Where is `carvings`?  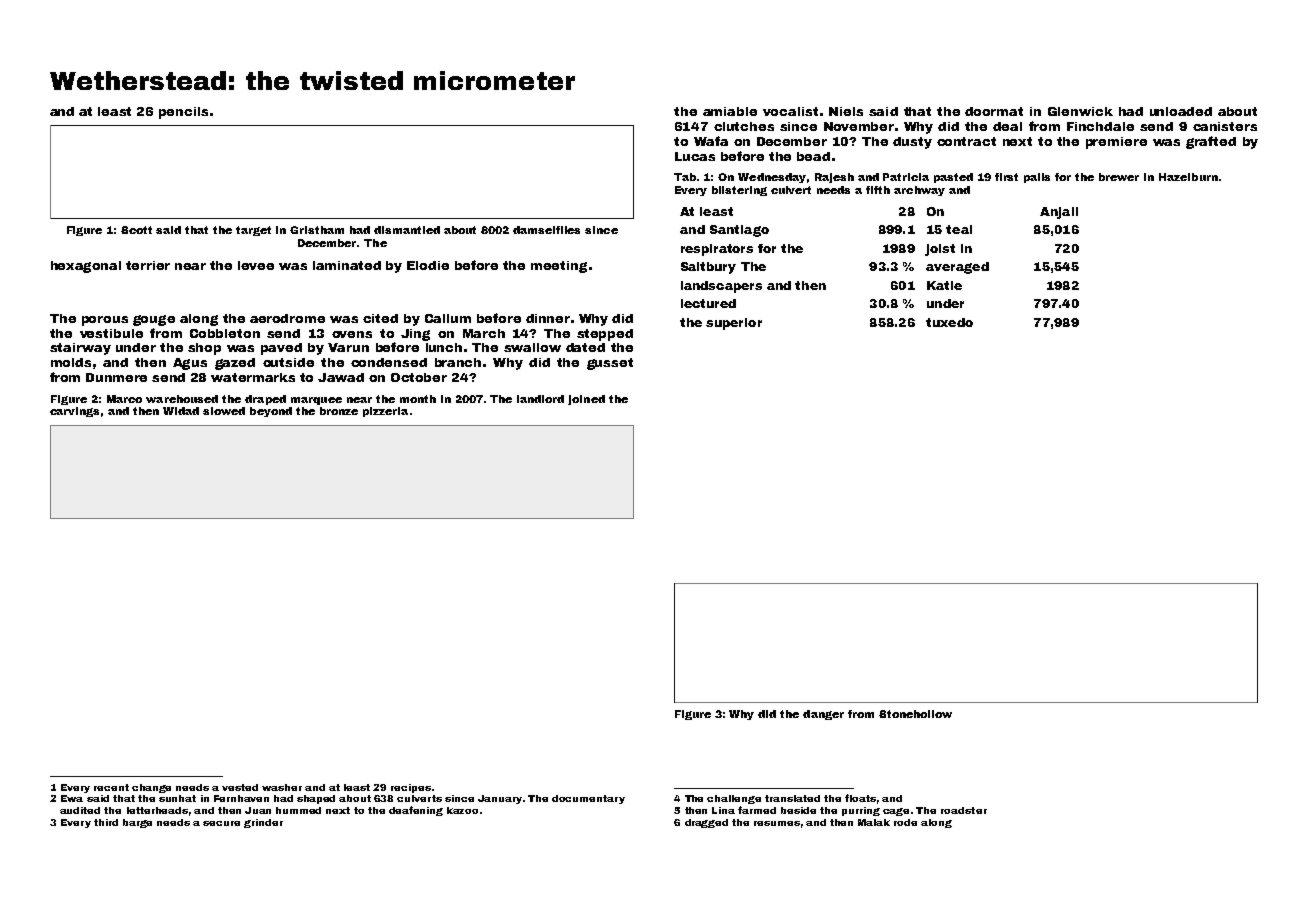
carvings is located at coordinates (74, 412).
